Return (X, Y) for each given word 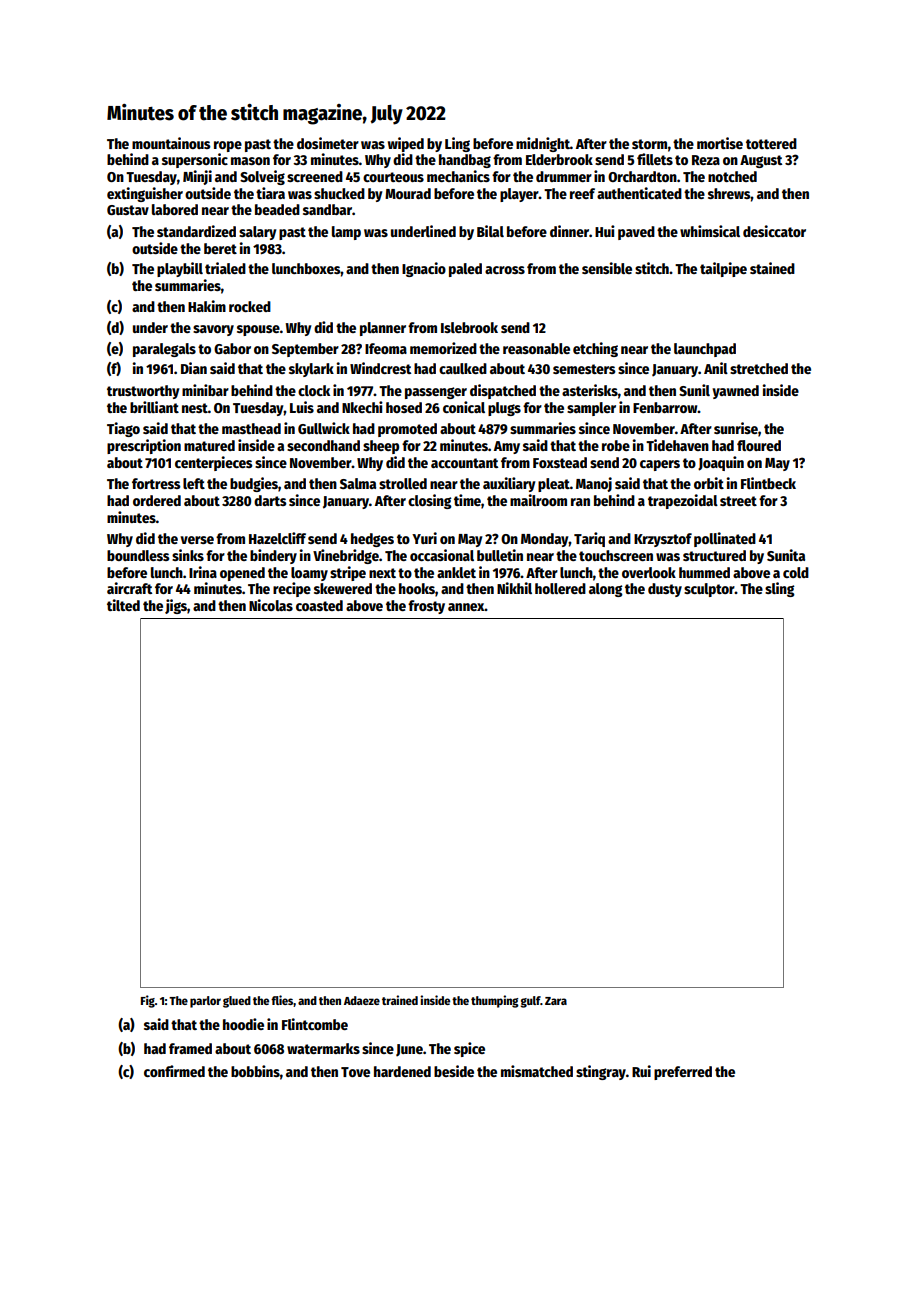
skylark (311, 370)
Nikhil (514, 588)
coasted (319, 605)
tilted (123, 605)
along (606, 590)
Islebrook (469, 327)
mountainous (171, 143)
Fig (148, 1001)
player (519, 195)
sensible (607, 268)
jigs (176, 606)
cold (796, 572)
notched (732, 176)
